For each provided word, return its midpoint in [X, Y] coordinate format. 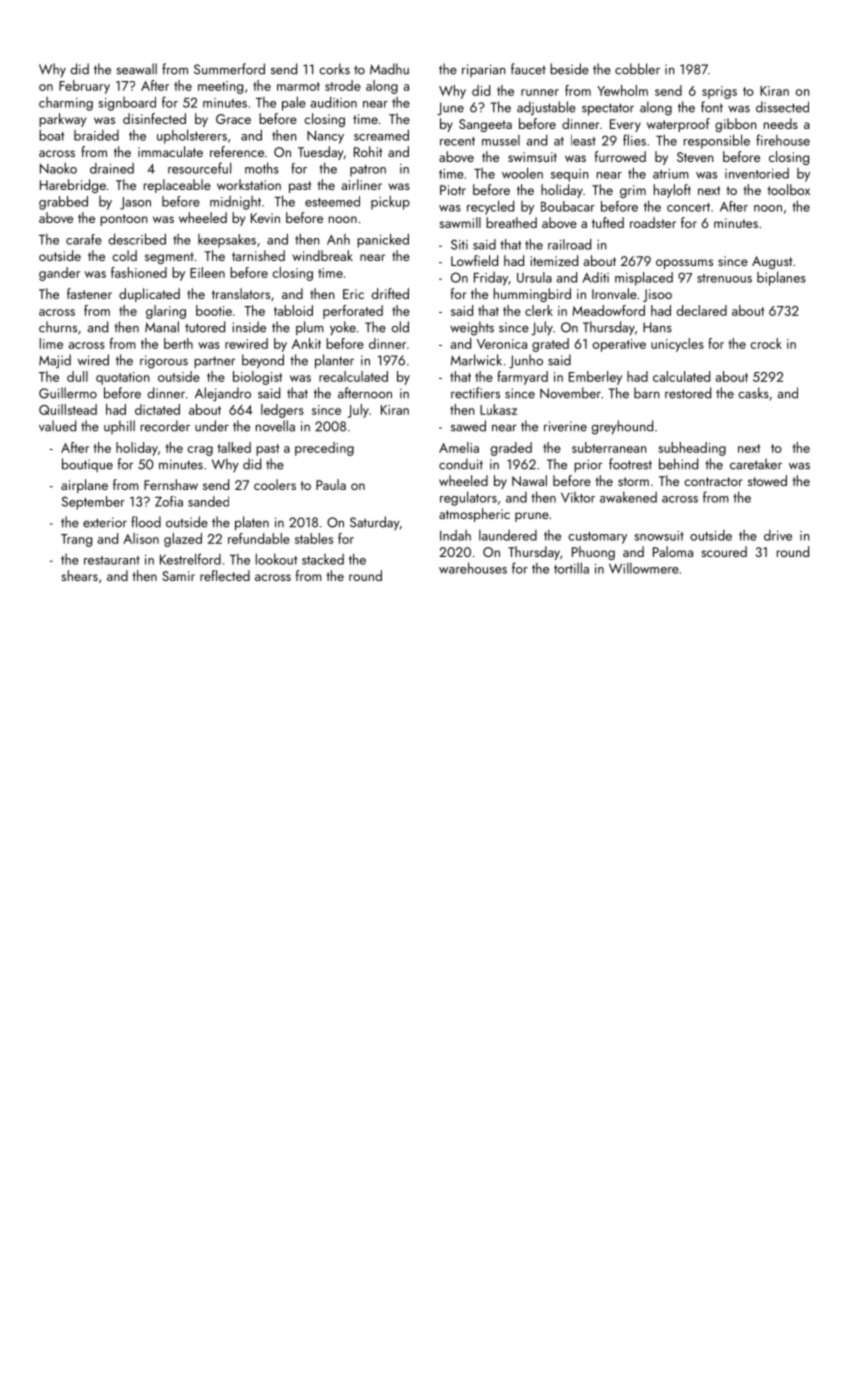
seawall [137, 69]
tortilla [571, 568]
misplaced [644, 279]
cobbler [637, 69]
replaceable [177, 186]
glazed [183, 540]
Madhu [389, 69]
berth [178, 343]
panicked [383, 240]
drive [778, 535]
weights [472, 328]
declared [702, 310]
